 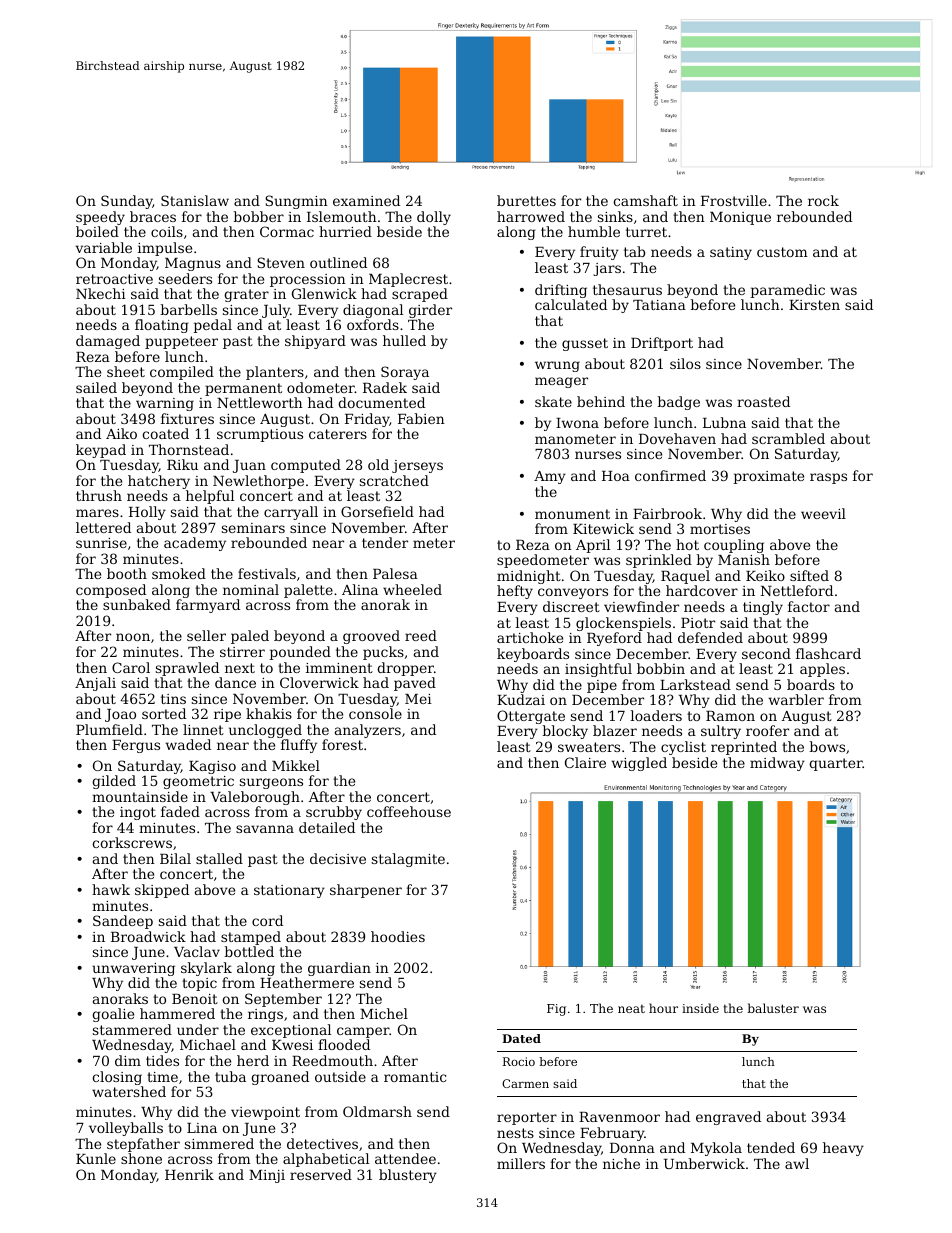 What do you see at coordinates (730, 716) in the document?
I see `Ramon` at bounding box center [730, 716].
